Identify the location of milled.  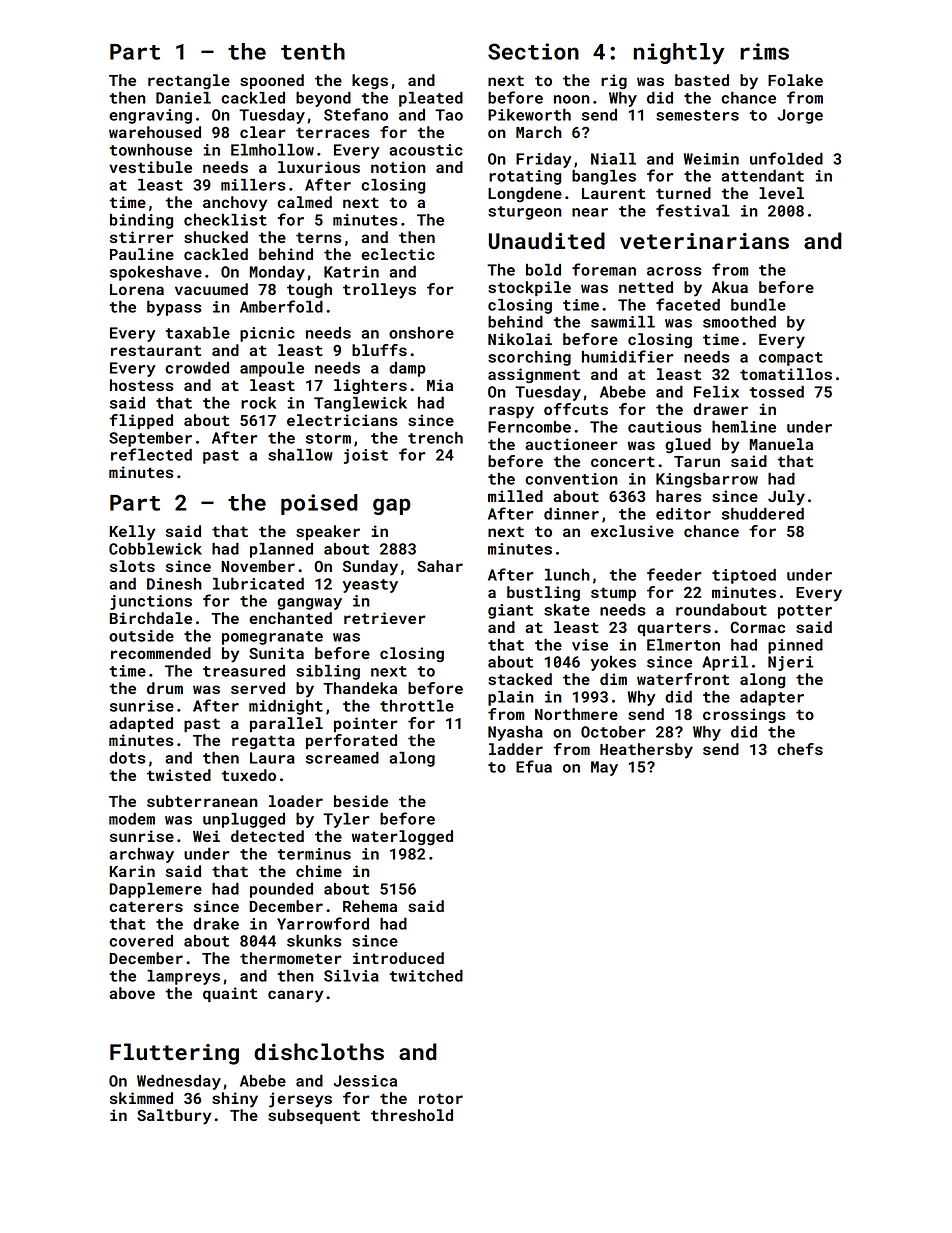
(515, 496).
